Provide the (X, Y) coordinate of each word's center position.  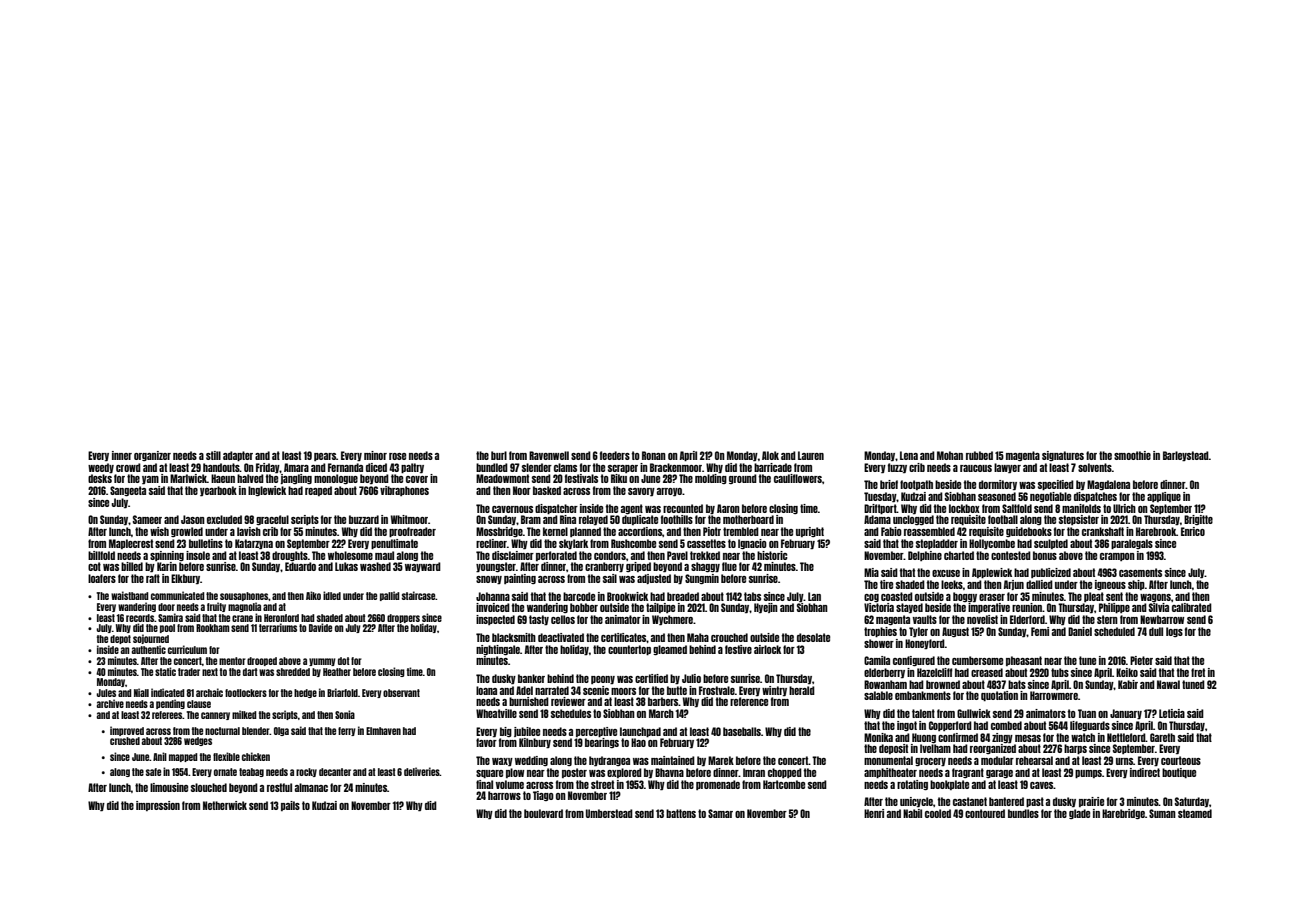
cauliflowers (798, 478)
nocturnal (222, 731)
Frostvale (717, 690)
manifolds (1081, 508)
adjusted (654, 579)
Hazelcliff (935, 672)
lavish (249, 531)
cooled (938, 813)
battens (681, 813)
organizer (152, 456)
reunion (1027, 607)
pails (290, 806)
